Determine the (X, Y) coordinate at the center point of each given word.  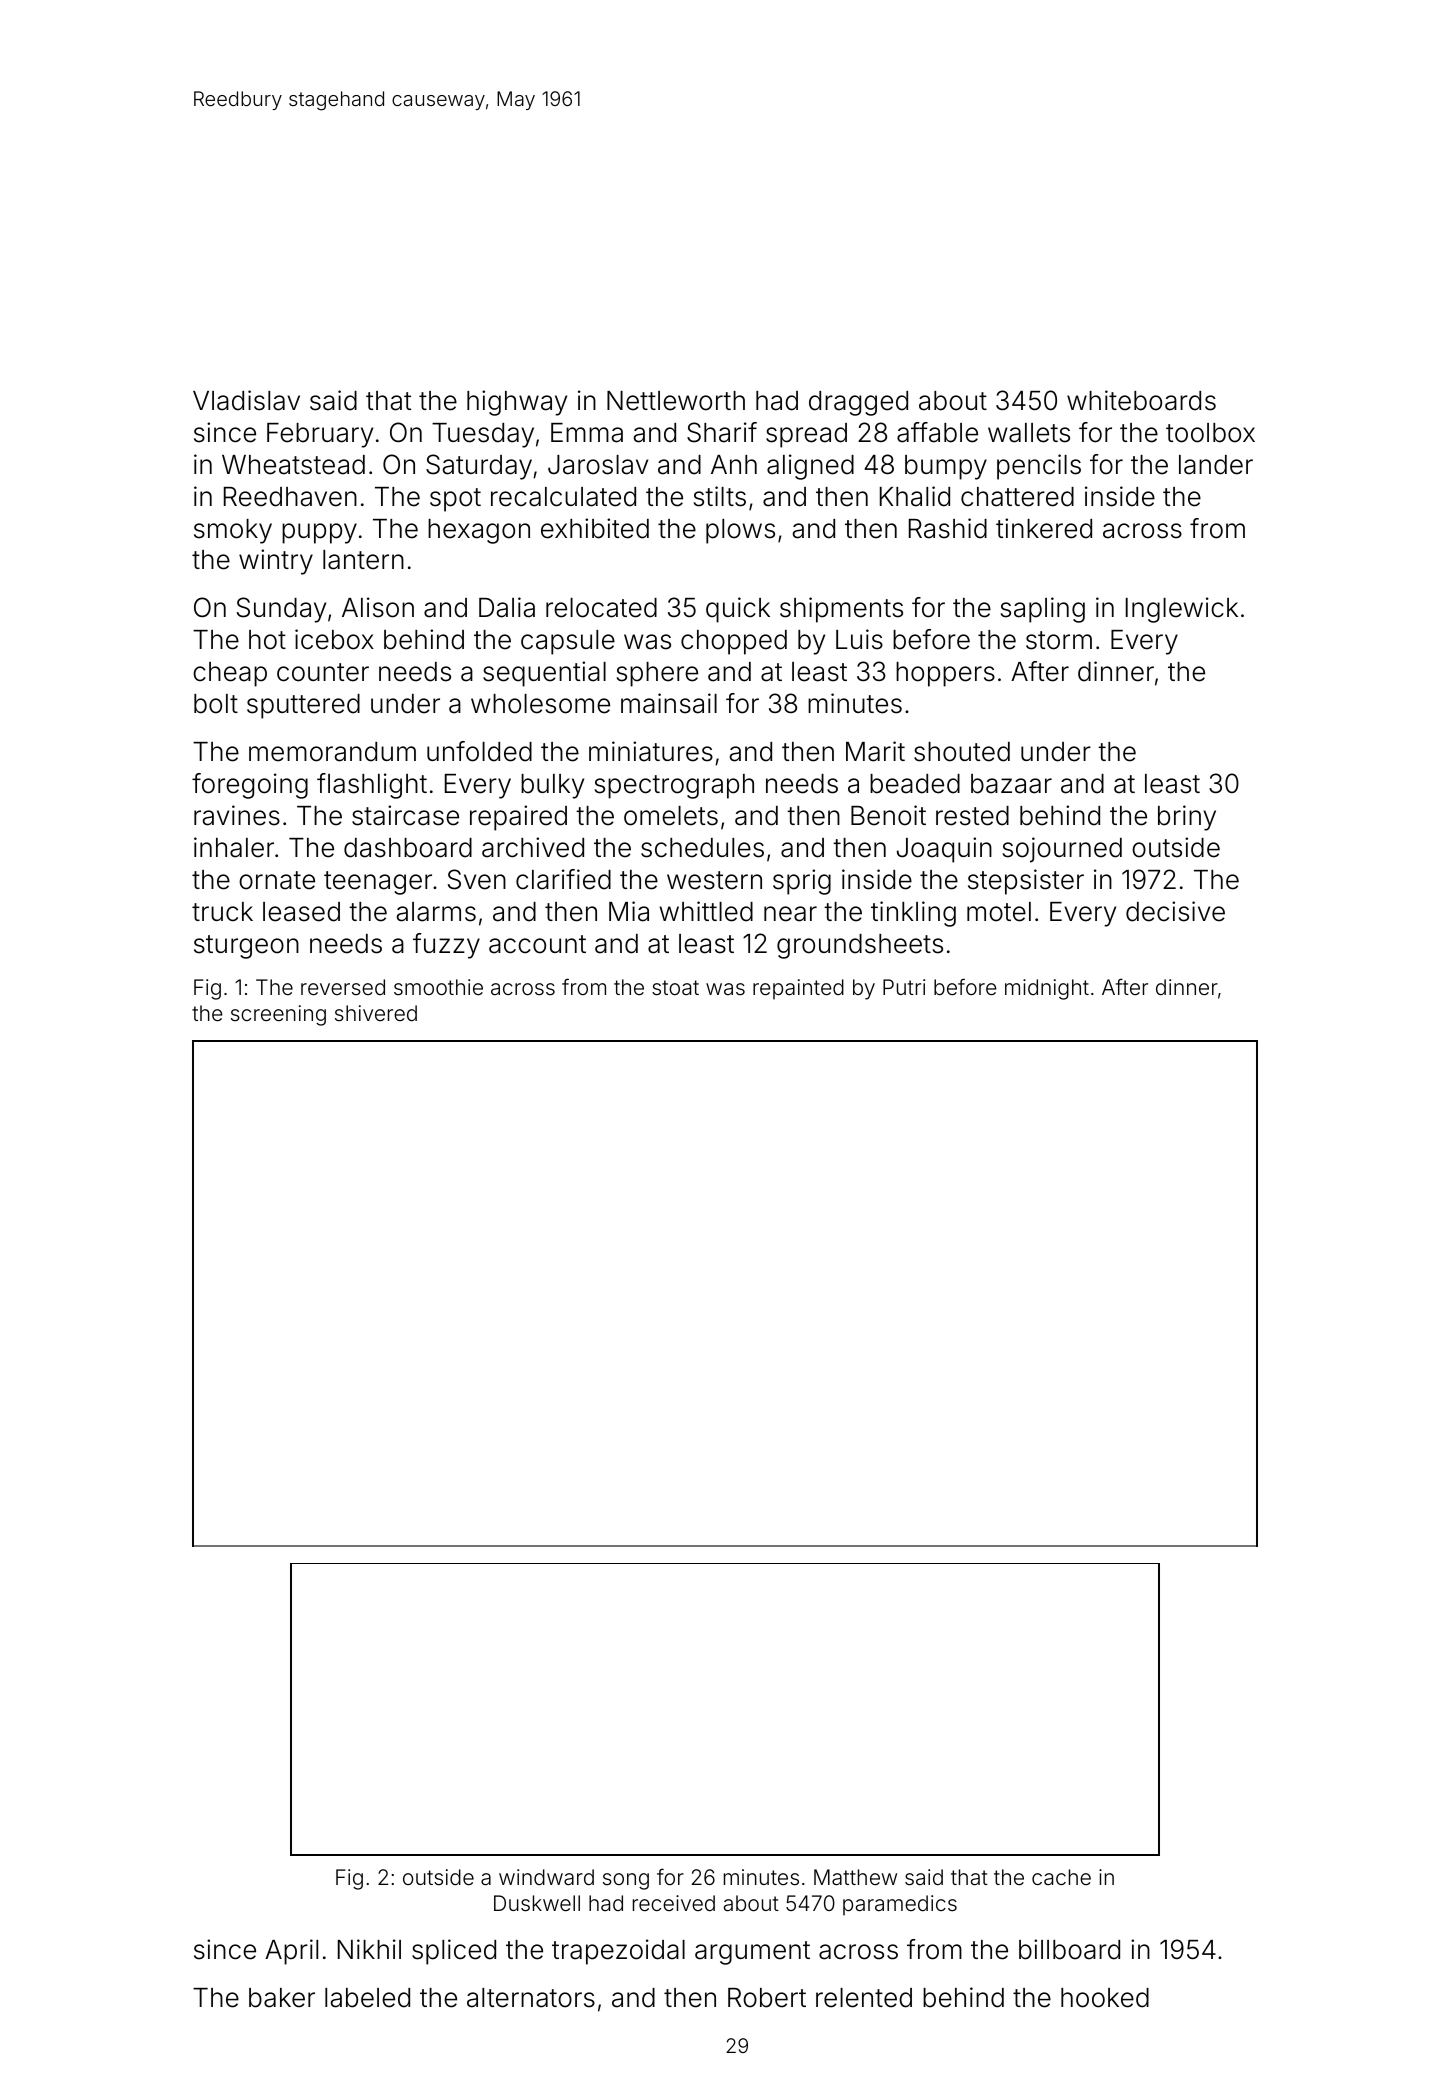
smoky (233, 531)
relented (864, 1998)
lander (1216, 465)
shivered (376, 1013)
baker (282, 1998)
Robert (767, 1998)
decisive (1175, 911)
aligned (810, 467)
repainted (798, 989)
